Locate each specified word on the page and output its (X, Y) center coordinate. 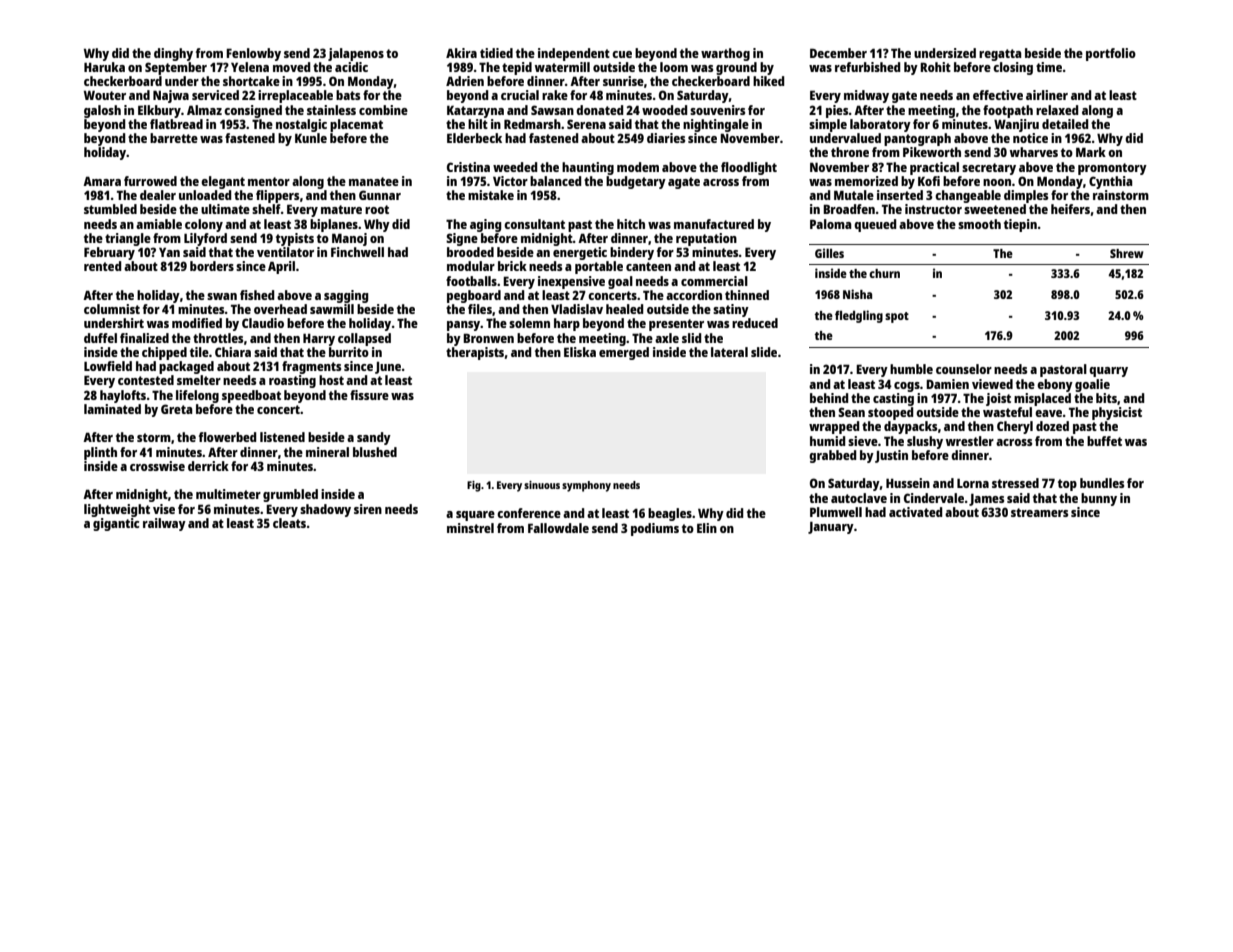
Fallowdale (558, 528)
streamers (1039, 512)
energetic (580, 253)
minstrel (470, 528)
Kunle (311, 138)
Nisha (857, 294)
